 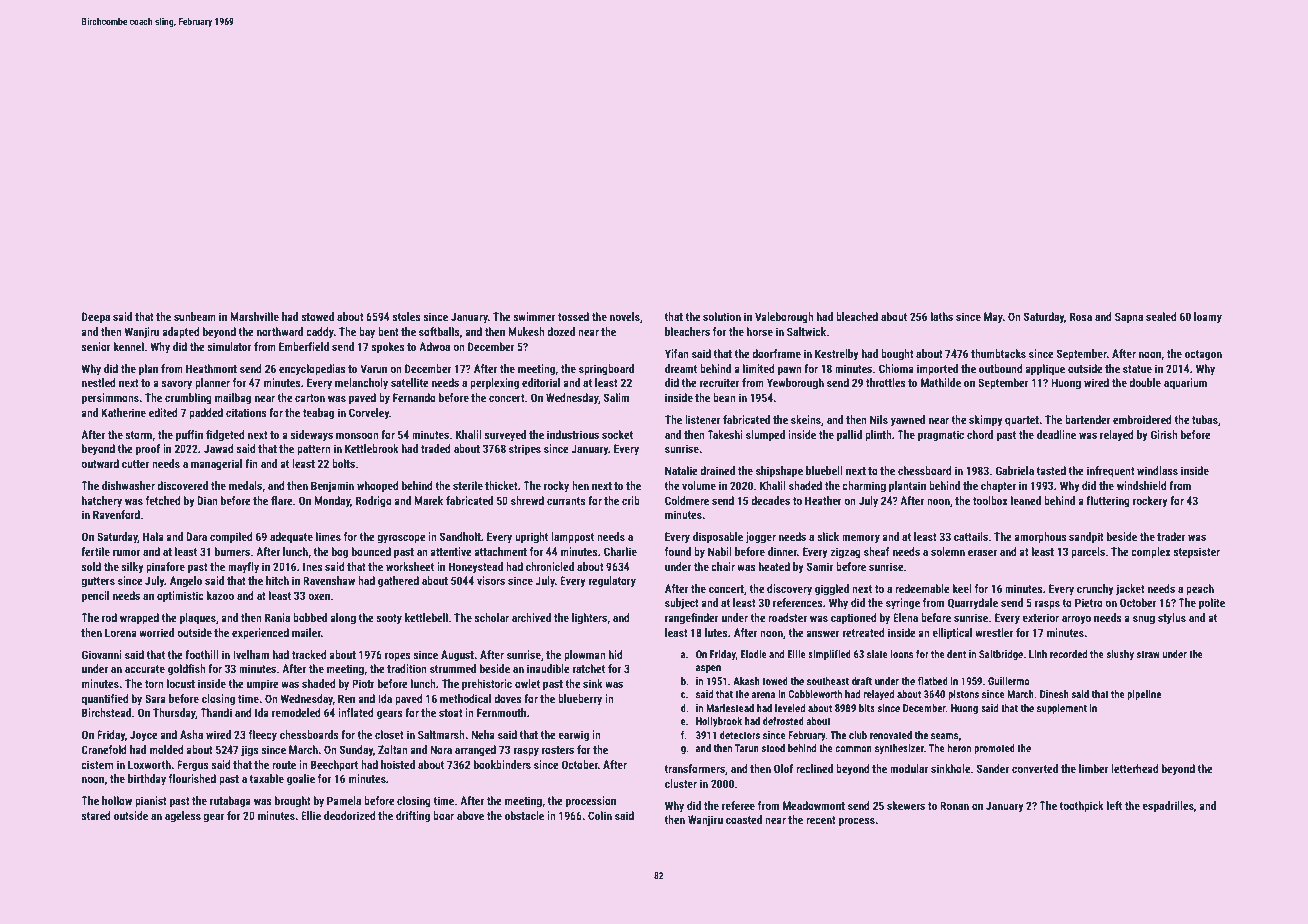 What do you see at coordinates (740, 735) in the document?
I see `detectors` at bounding box center [740, 735].
